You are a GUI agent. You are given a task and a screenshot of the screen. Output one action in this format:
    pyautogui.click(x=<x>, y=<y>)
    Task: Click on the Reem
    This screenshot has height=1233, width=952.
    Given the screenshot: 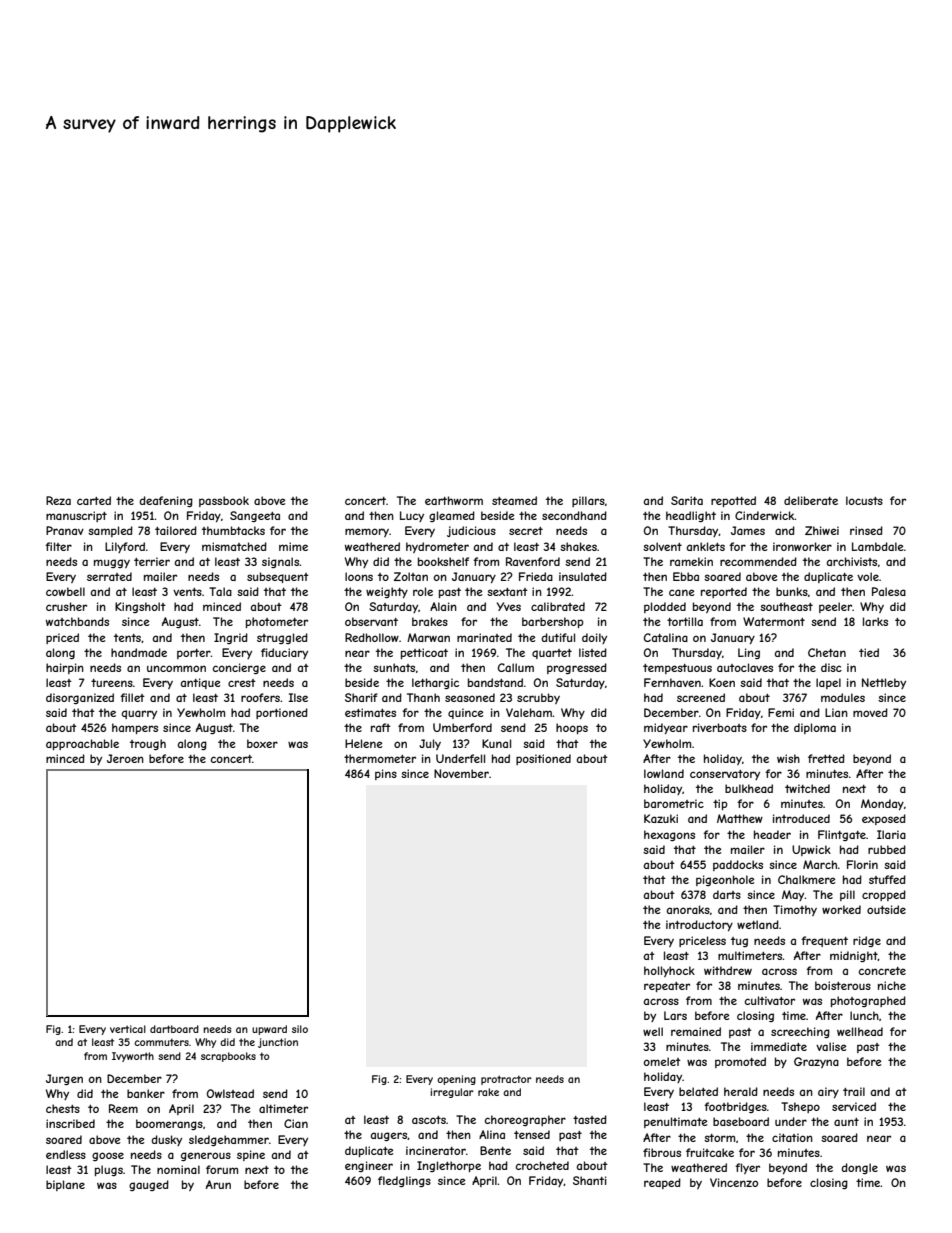 What is the action you would take?
    pyautogui.click(x=123, y=1108)
